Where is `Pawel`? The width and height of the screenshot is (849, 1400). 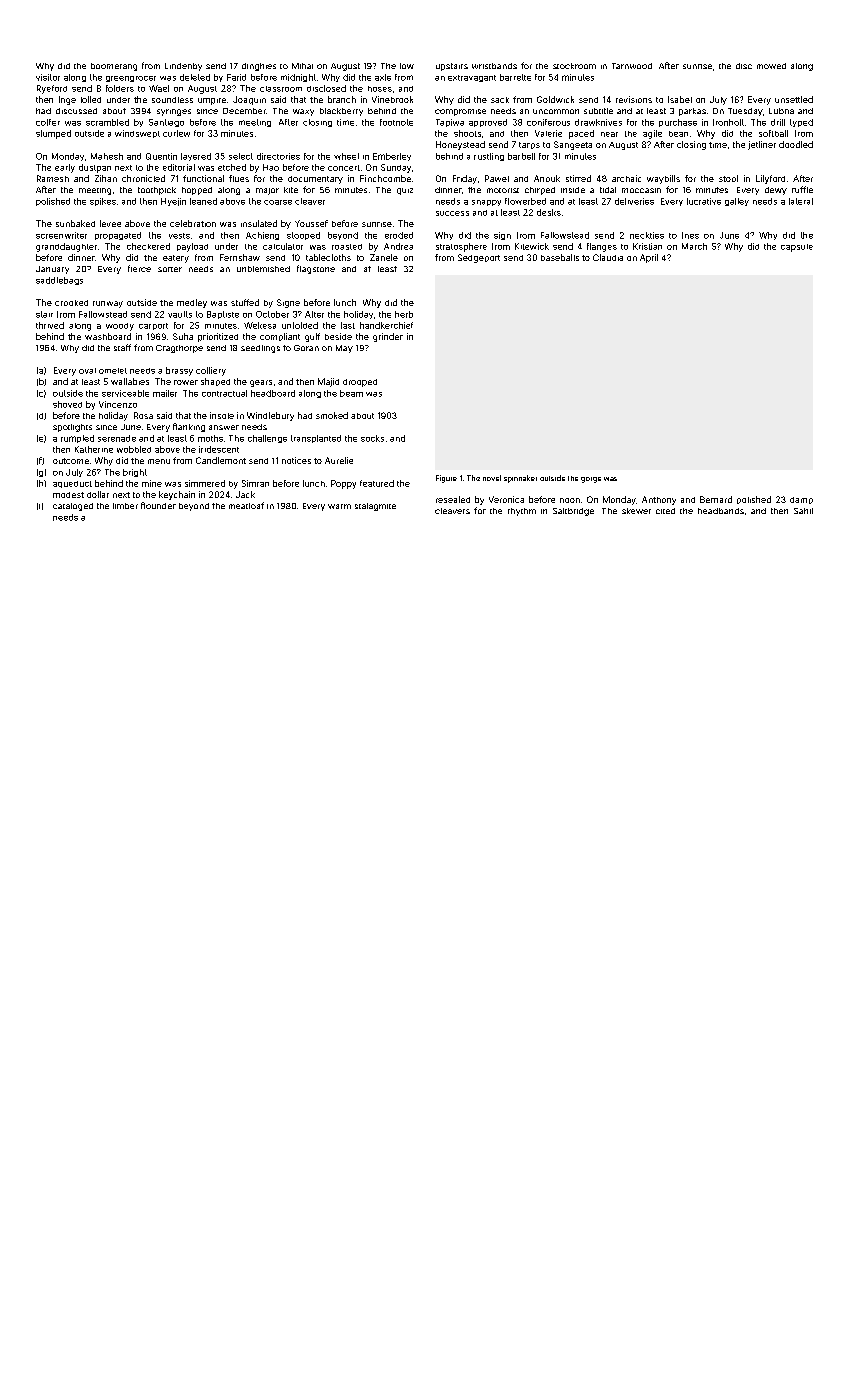 Pawel is located at coordinates (497, 178).
